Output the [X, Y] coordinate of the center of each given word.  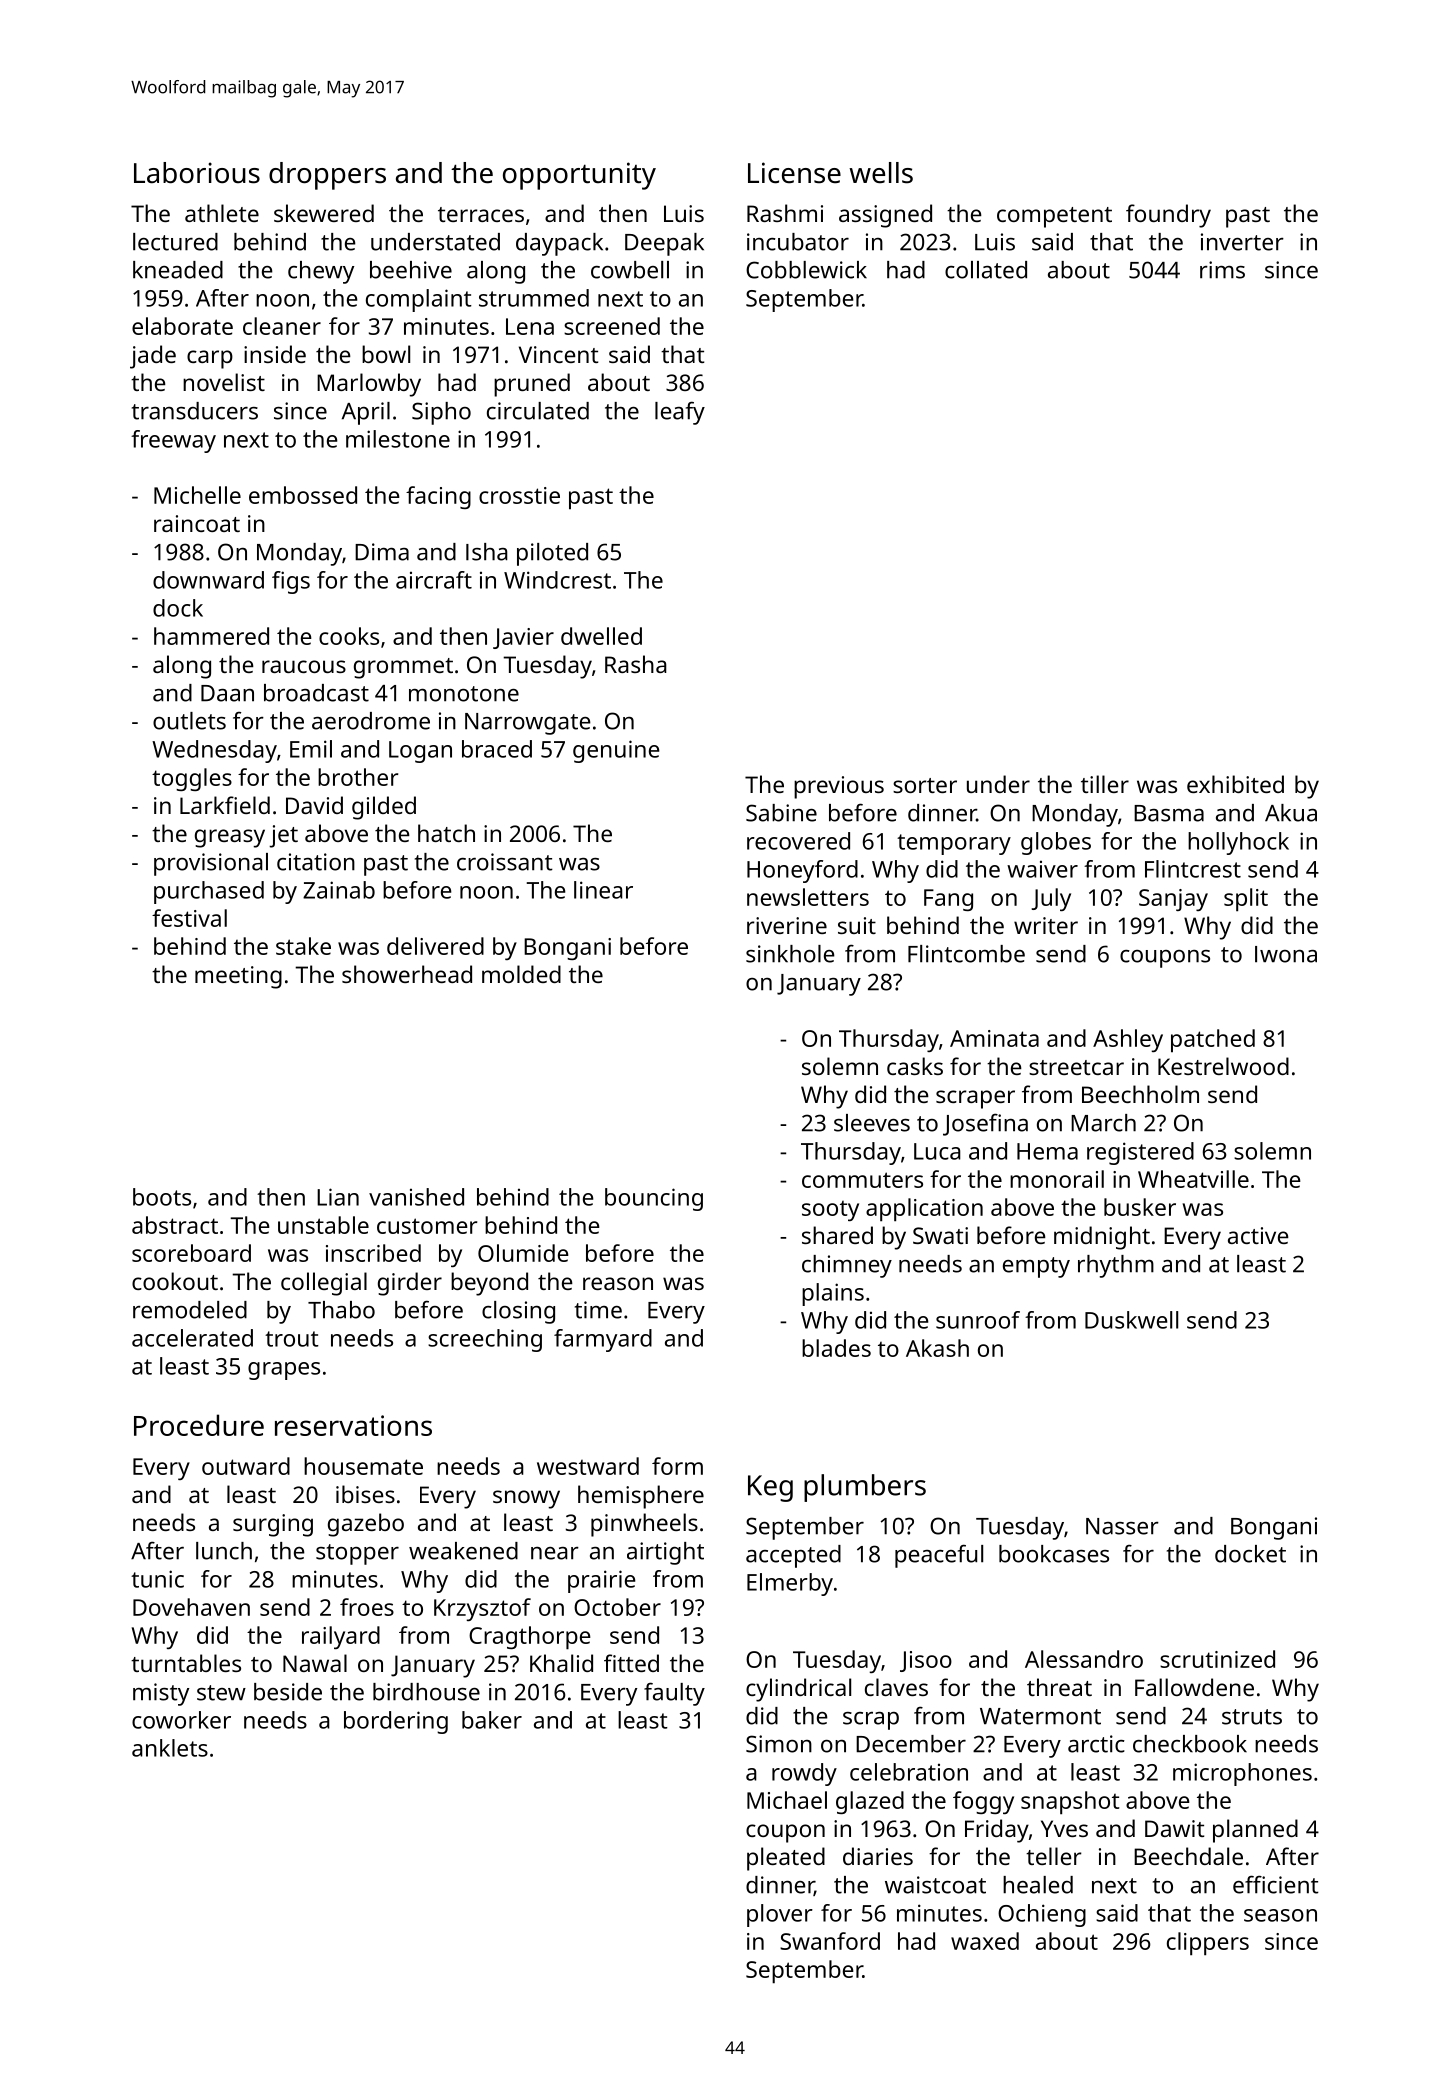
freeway [173, 441]
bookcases [1054, 1554]
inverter [1242, 242]
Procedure [199, 1425]
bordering [396, 1722]
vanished [416, 1197]
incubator [798, 242]
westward [588, 1466]
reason [618, 1283]
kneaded [178, 270]
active [1258, 1235]
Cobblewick [806, 270]
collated [986, 270]
